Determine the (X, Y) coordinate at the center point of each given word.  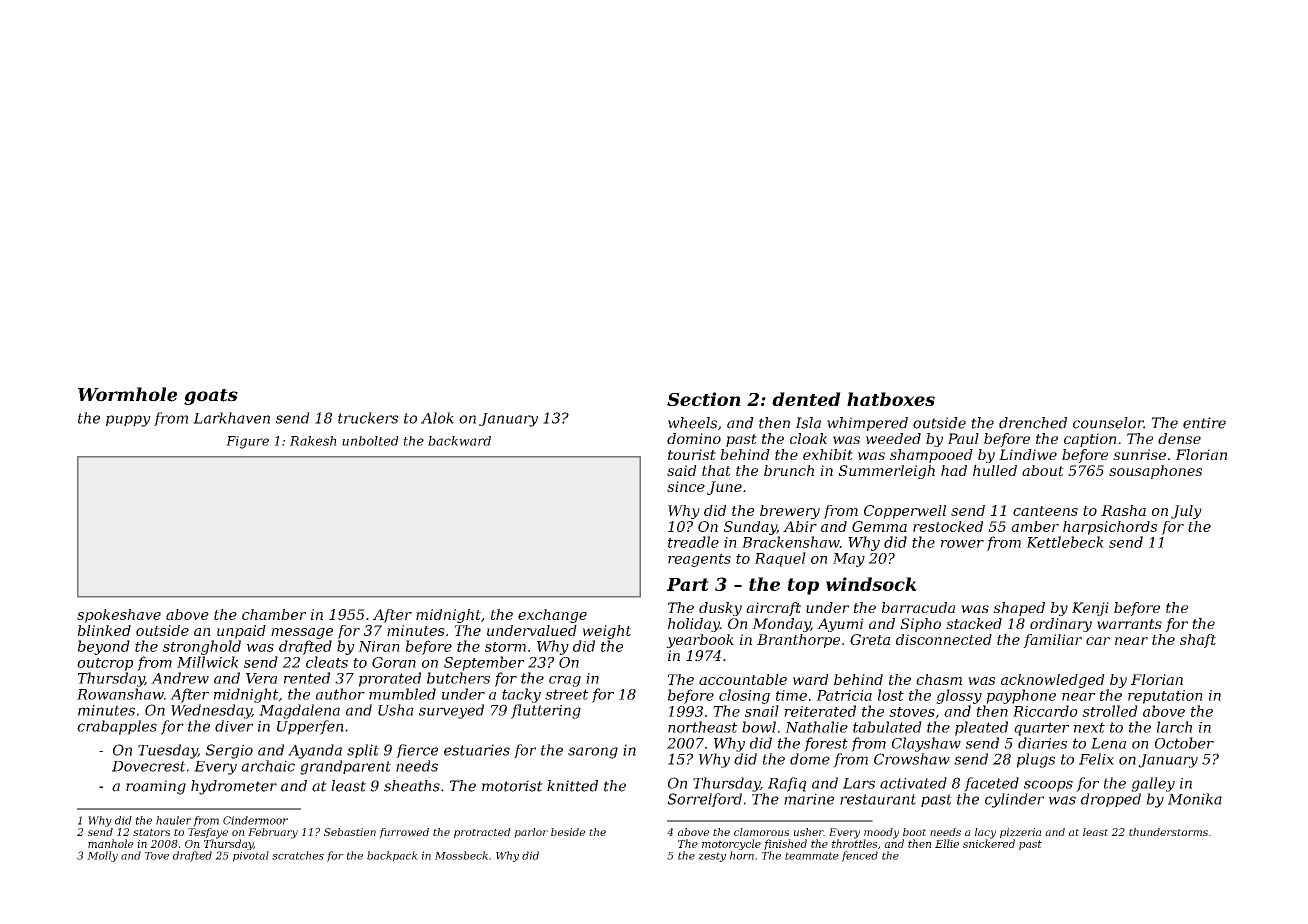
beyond (104, 647)
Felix (1096, 759)
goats (211, 397)
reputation (1165, 697)
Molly (102, 856)
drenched (1033, 423)
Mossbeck (461, 855)
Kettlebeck (1065, 542)
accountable (743, 679)
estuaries (477, 750)
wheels (692, 423)
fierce (417, 751)
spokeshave (119, 616)
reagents (699, 560)
